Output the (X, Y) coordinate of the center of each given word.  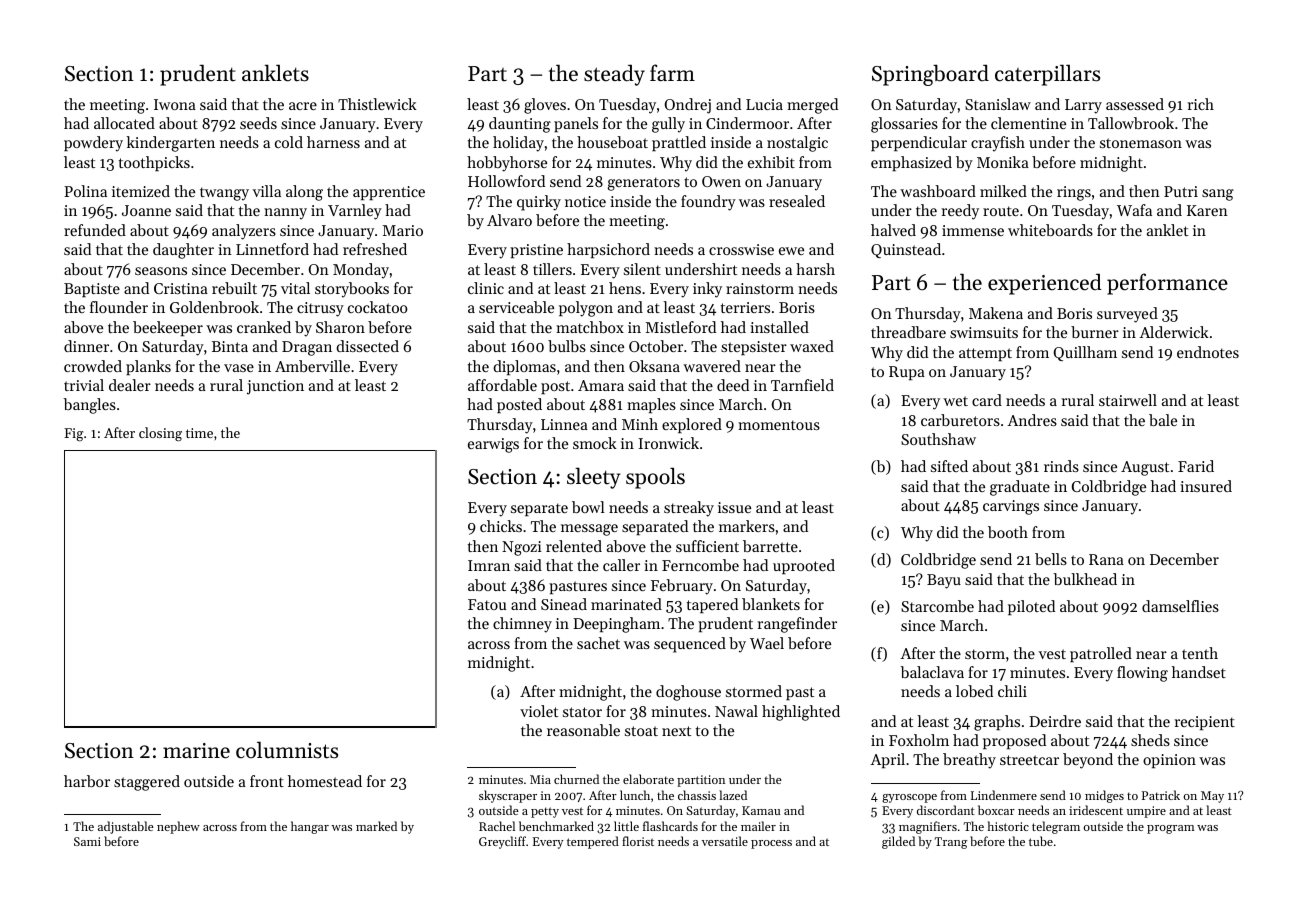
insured (1206, 486)
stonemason (1141, 143)
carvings (1011, 507)
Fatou (487, 604)
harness (333, 142)
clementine (1028, 123)
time (199, 433)
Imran (489, 565)
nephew (178, 827)
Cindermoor (747, 123)
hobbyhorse (507, 164)
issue (734, 507)
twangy (224, 194)
